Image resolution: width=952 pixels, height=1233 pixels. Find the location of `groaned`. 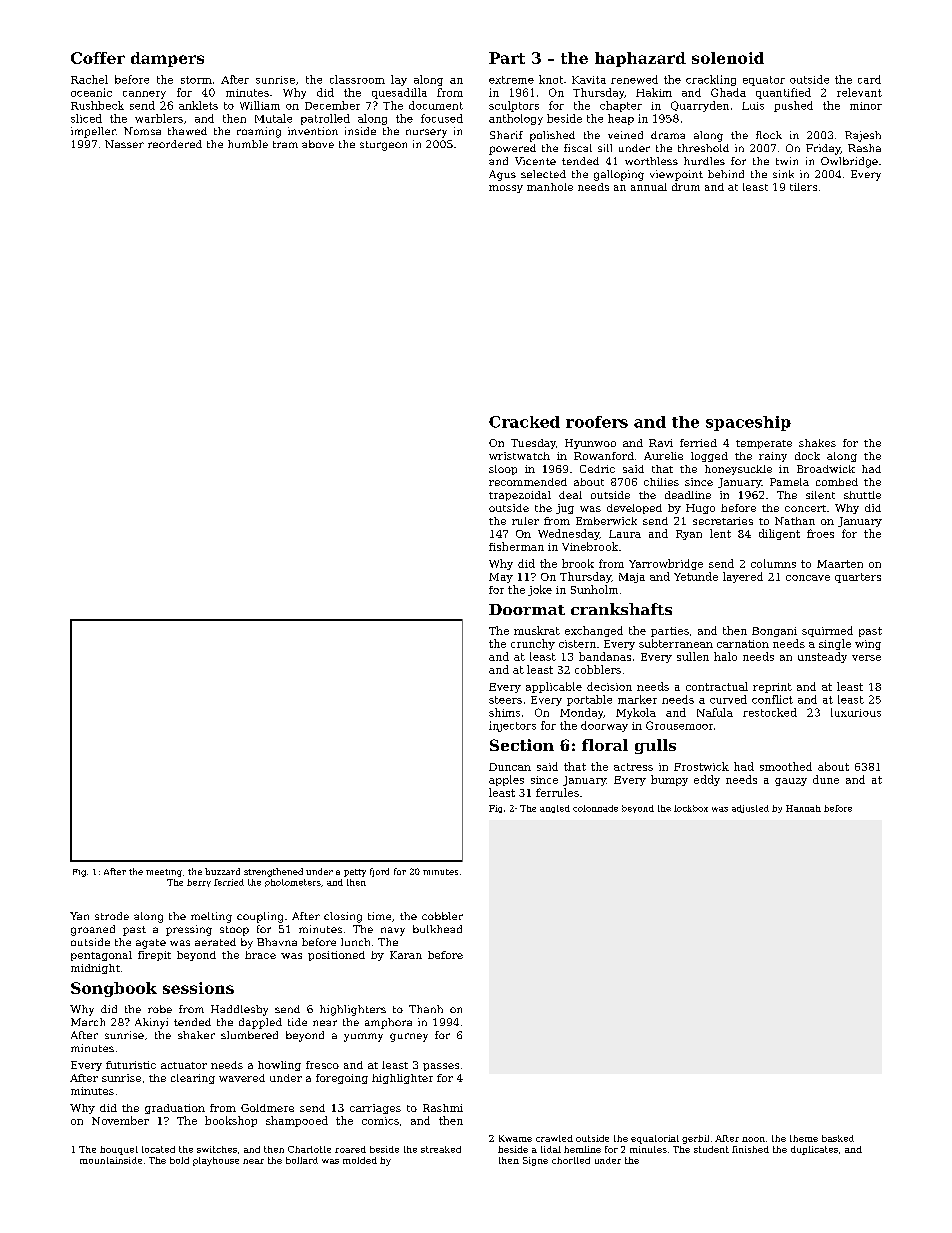

groaned is located at coordinates (93, 930).
